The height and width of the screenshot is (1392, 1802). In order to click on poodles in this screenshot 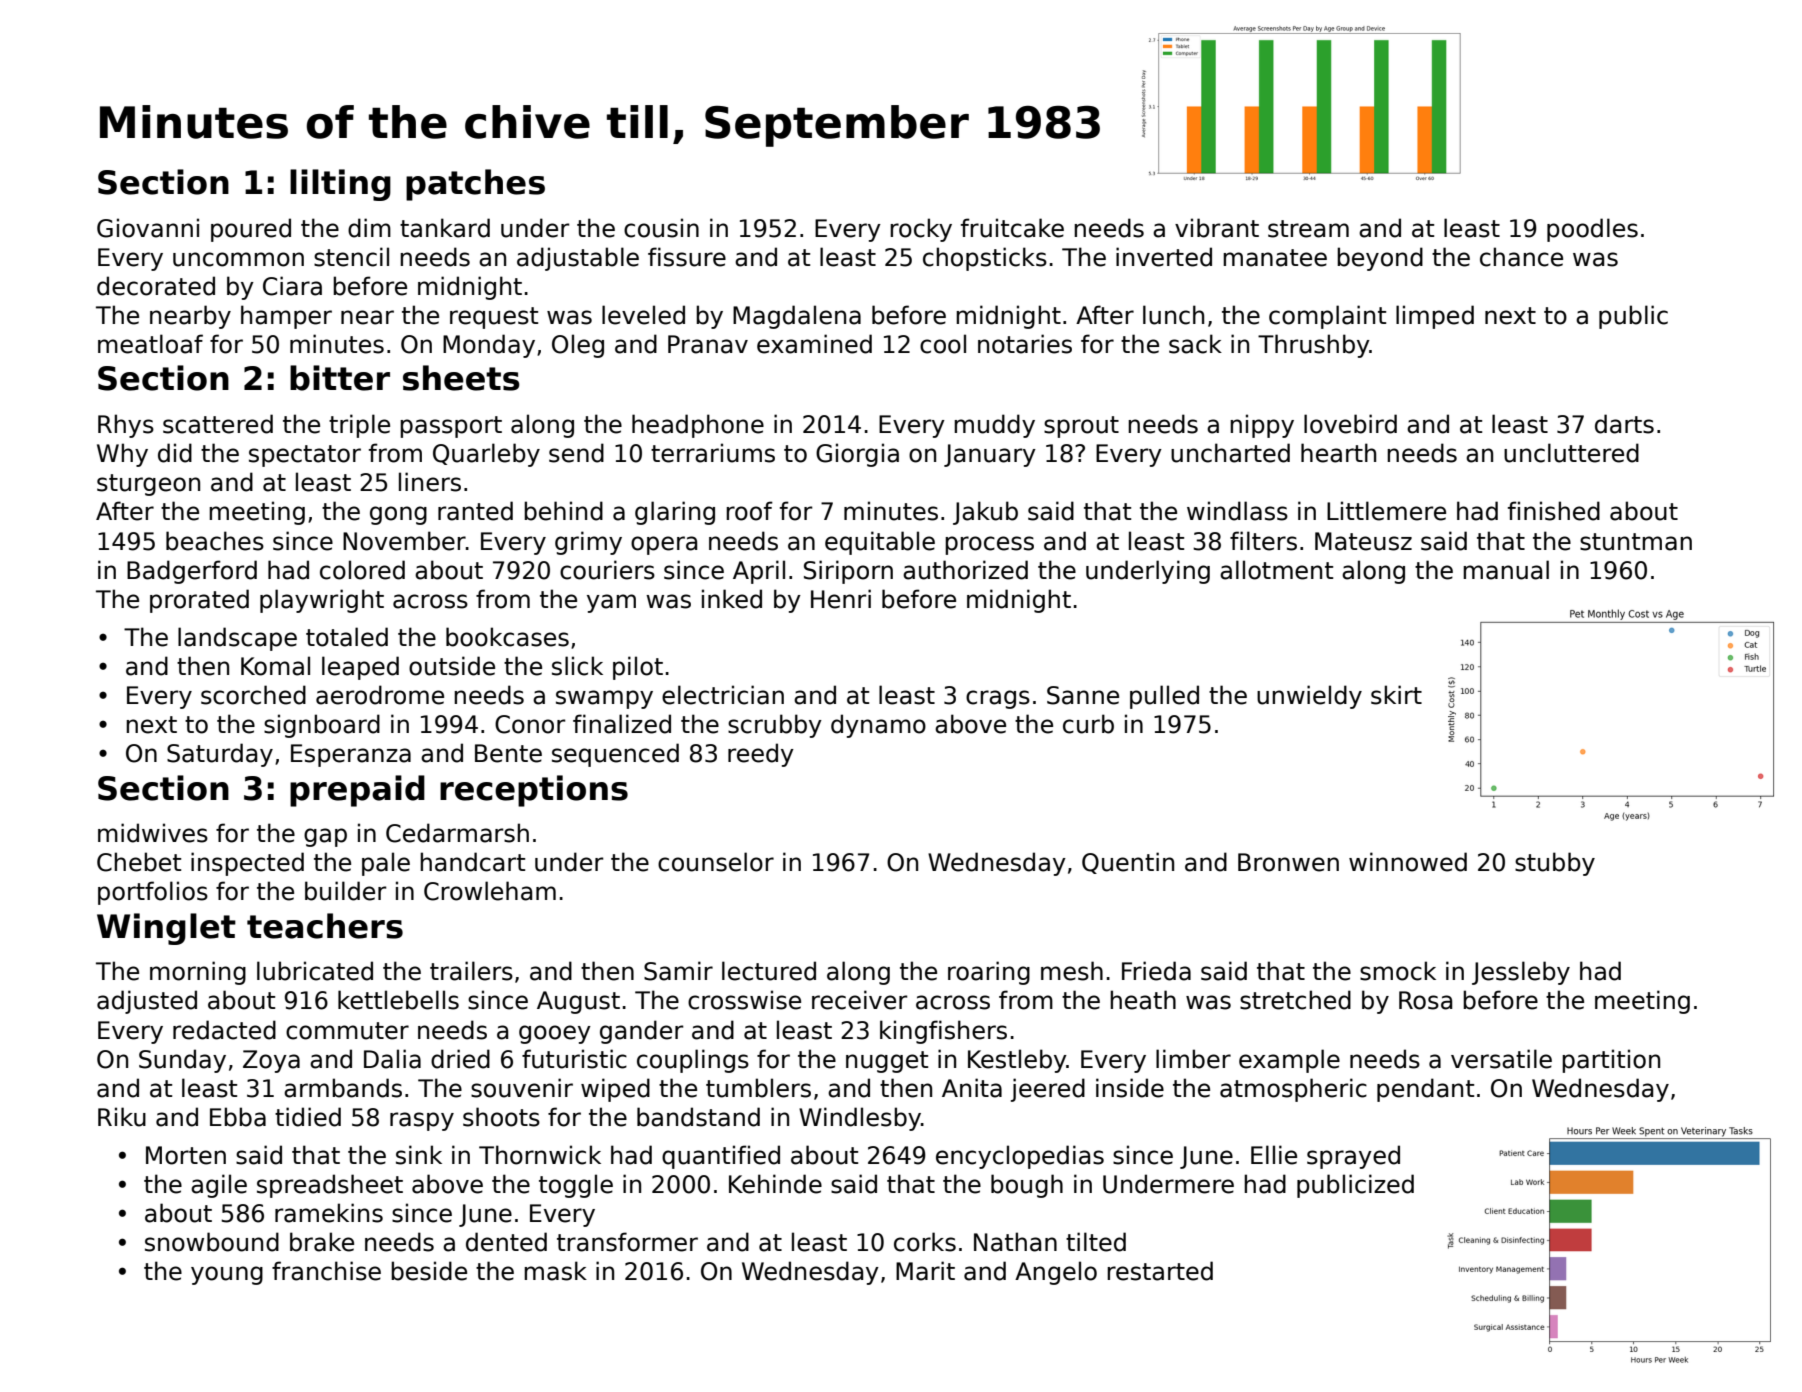, I will do `click(1592, 230)`.
